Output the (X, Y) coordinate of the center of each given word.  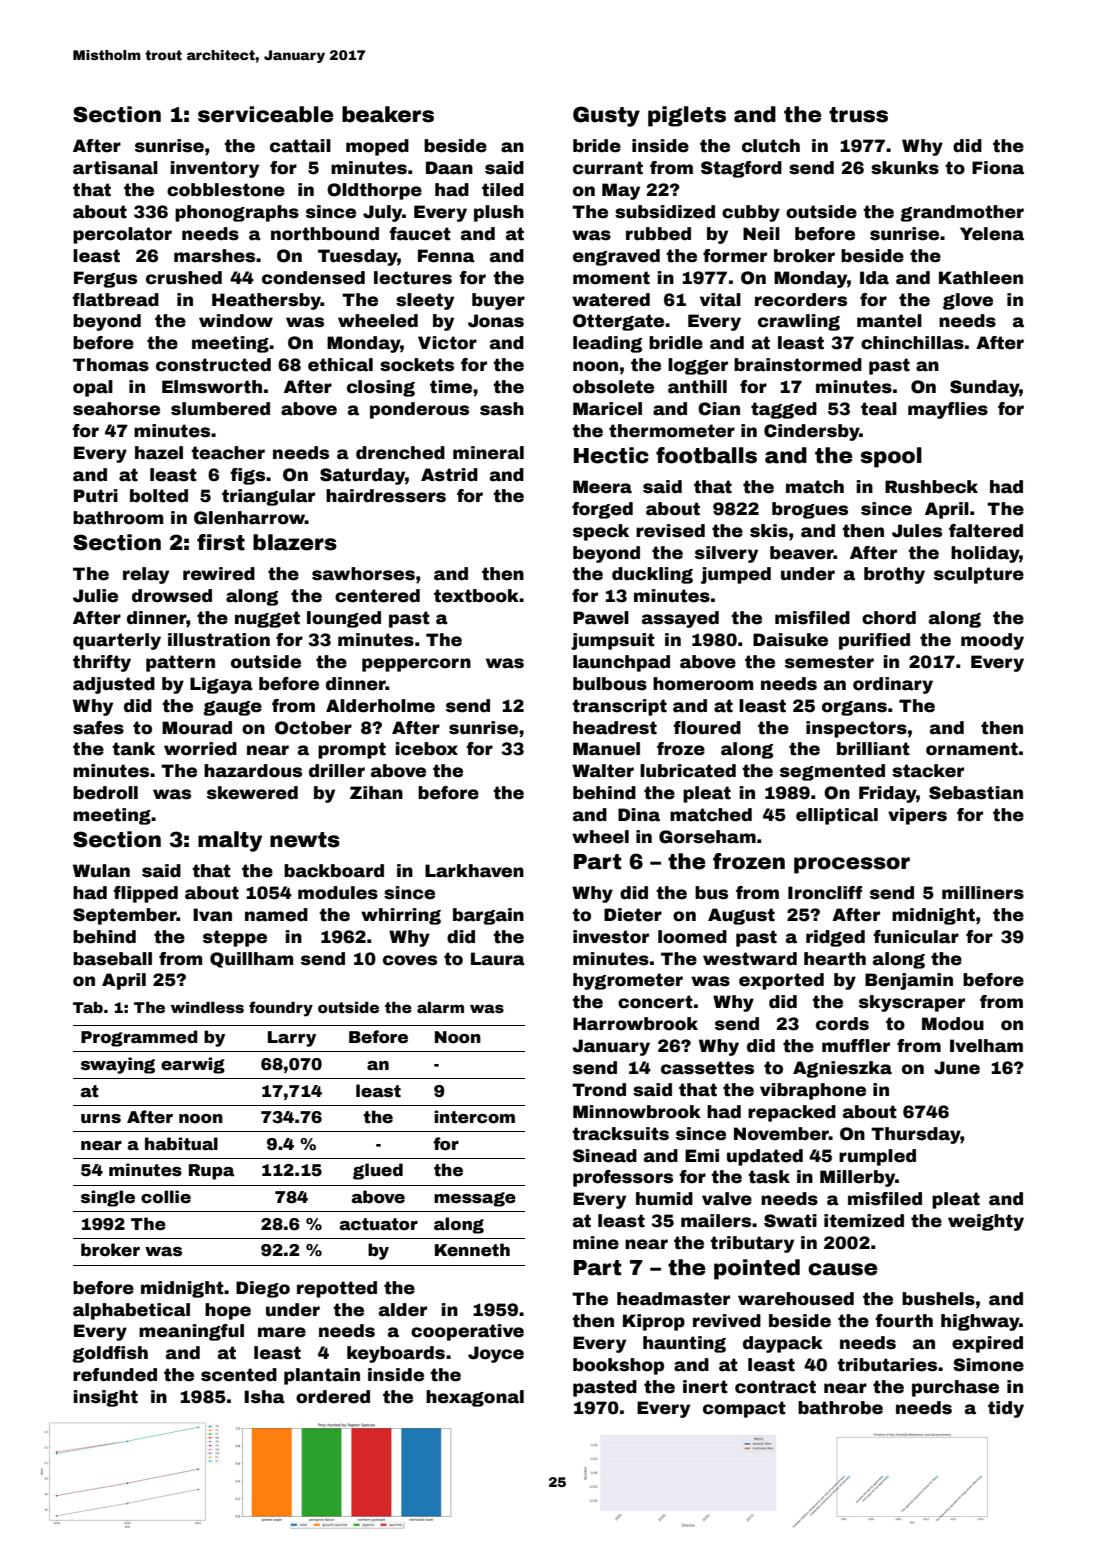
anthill (697, 387)
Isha (264, 1397)
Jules (917, 531)
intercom (474, 1117)
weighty (986, 1222)
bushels (938, 1299)
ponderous (419, 410)
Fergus (105, 279)
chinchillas (912, 343)
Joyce (496, 1354)
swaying (118, 1065)
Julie (95, 596)
